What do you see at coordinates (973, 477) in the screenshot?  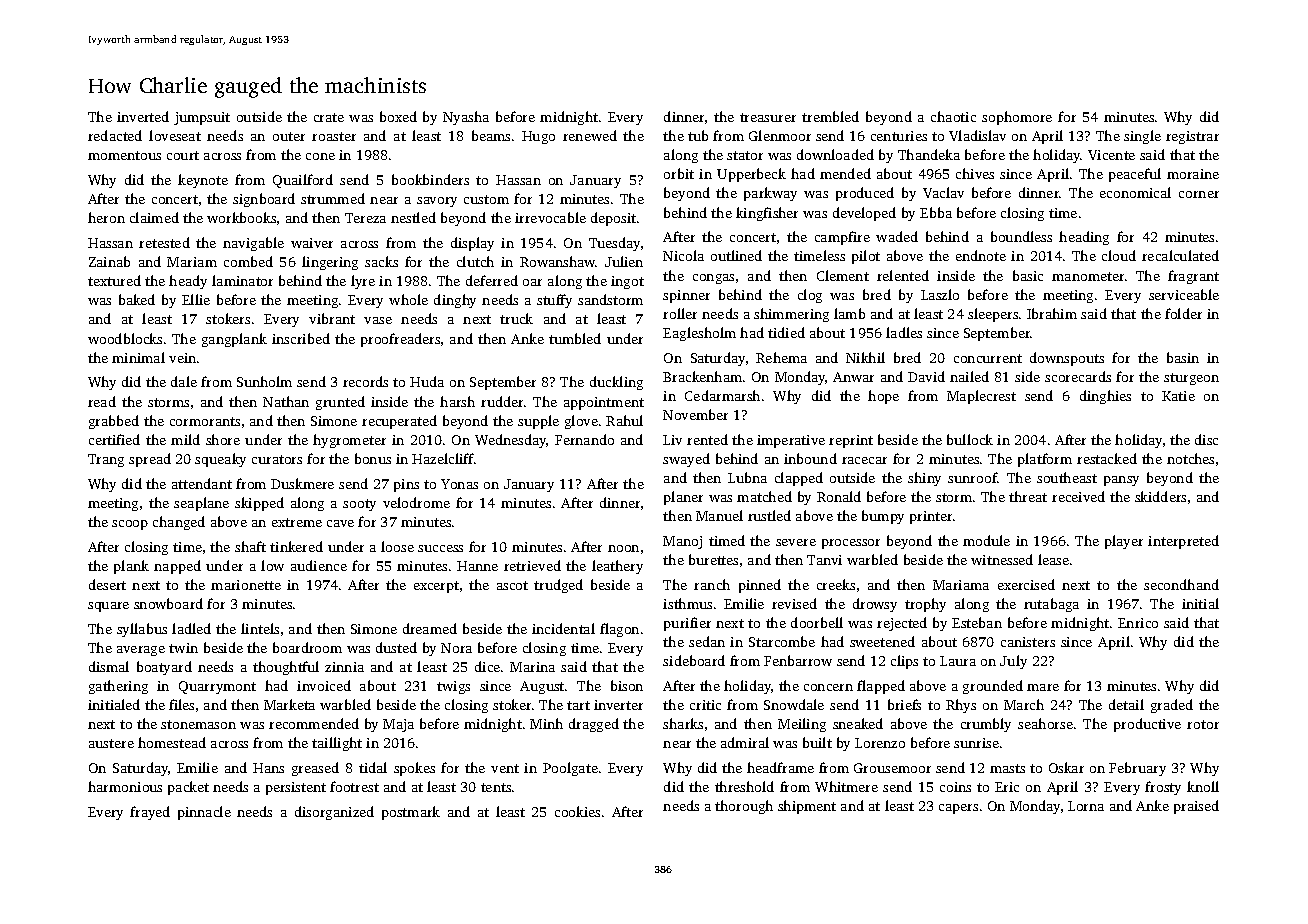 I see `sunroof` at bounding box center [973, 477].
